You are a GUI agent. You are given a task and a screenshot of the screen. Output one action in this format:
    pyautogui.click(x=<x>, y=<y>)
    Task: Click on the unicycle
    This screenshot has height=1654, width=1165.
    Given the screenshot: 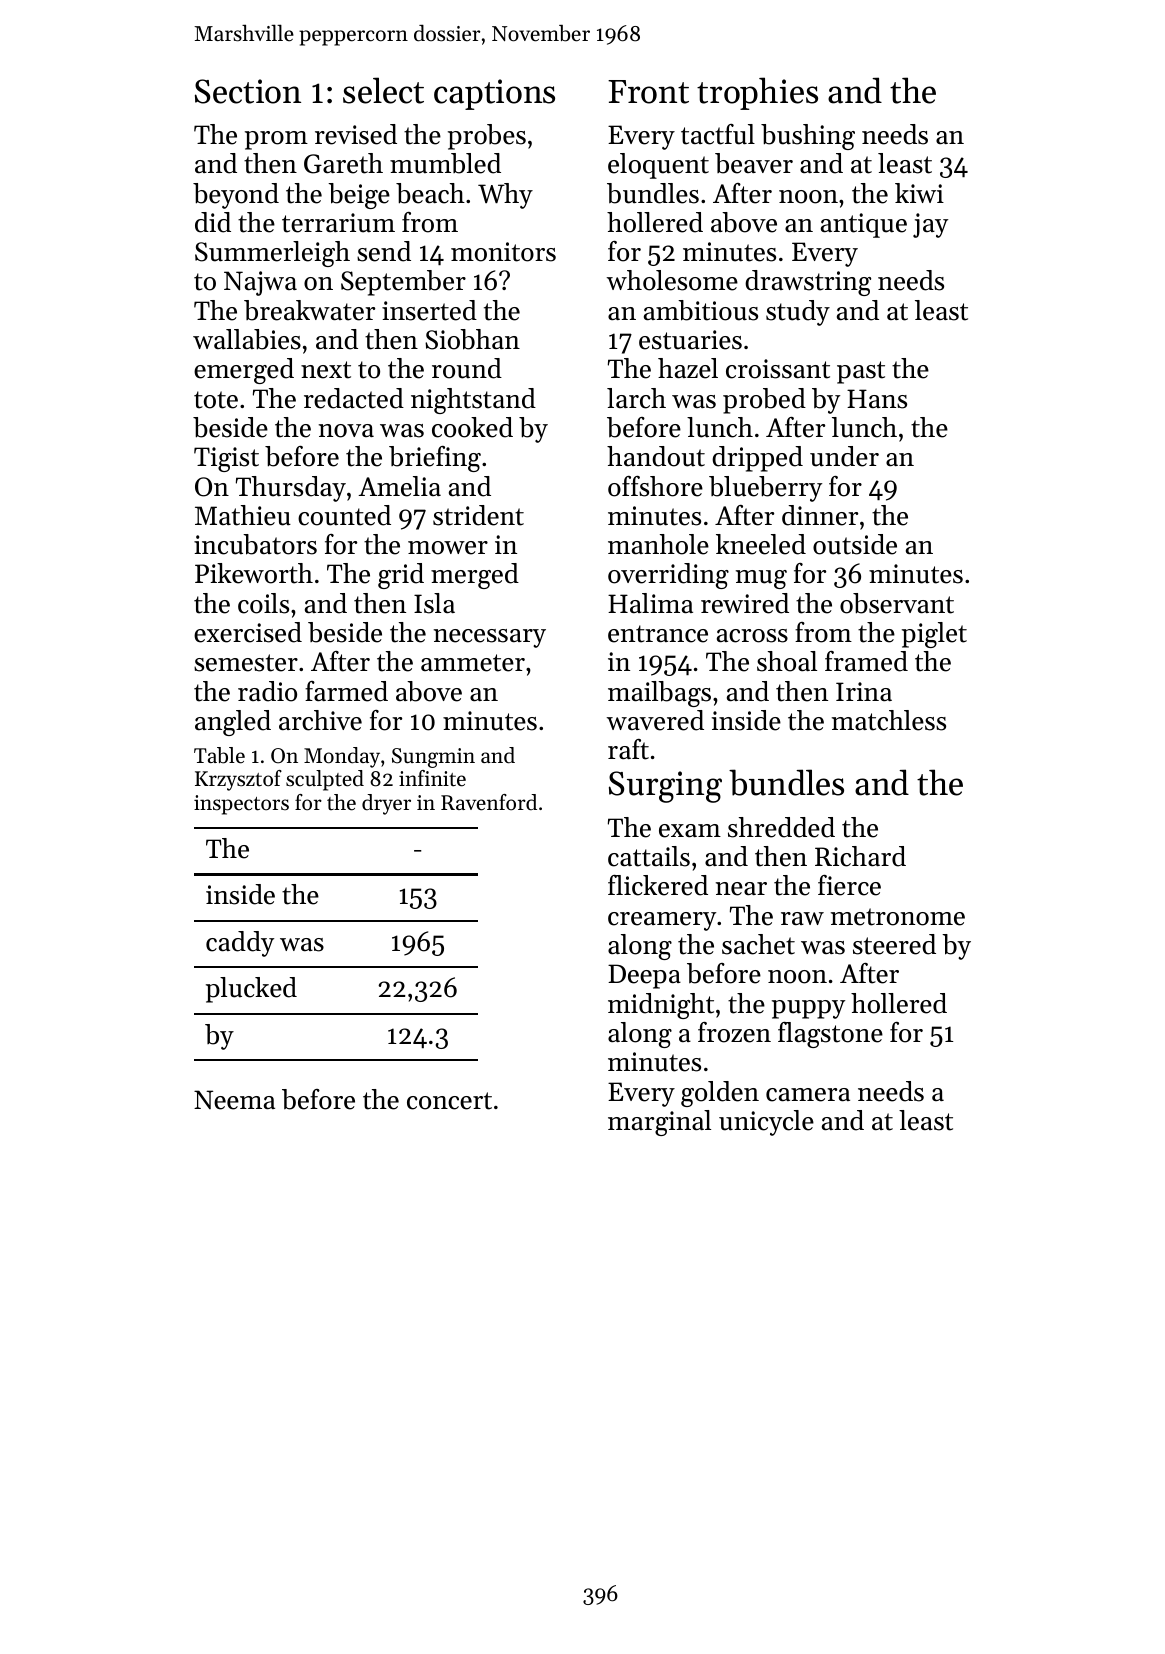 What is the action you would take?
    pyautogui.click(x=766, y=1123)
